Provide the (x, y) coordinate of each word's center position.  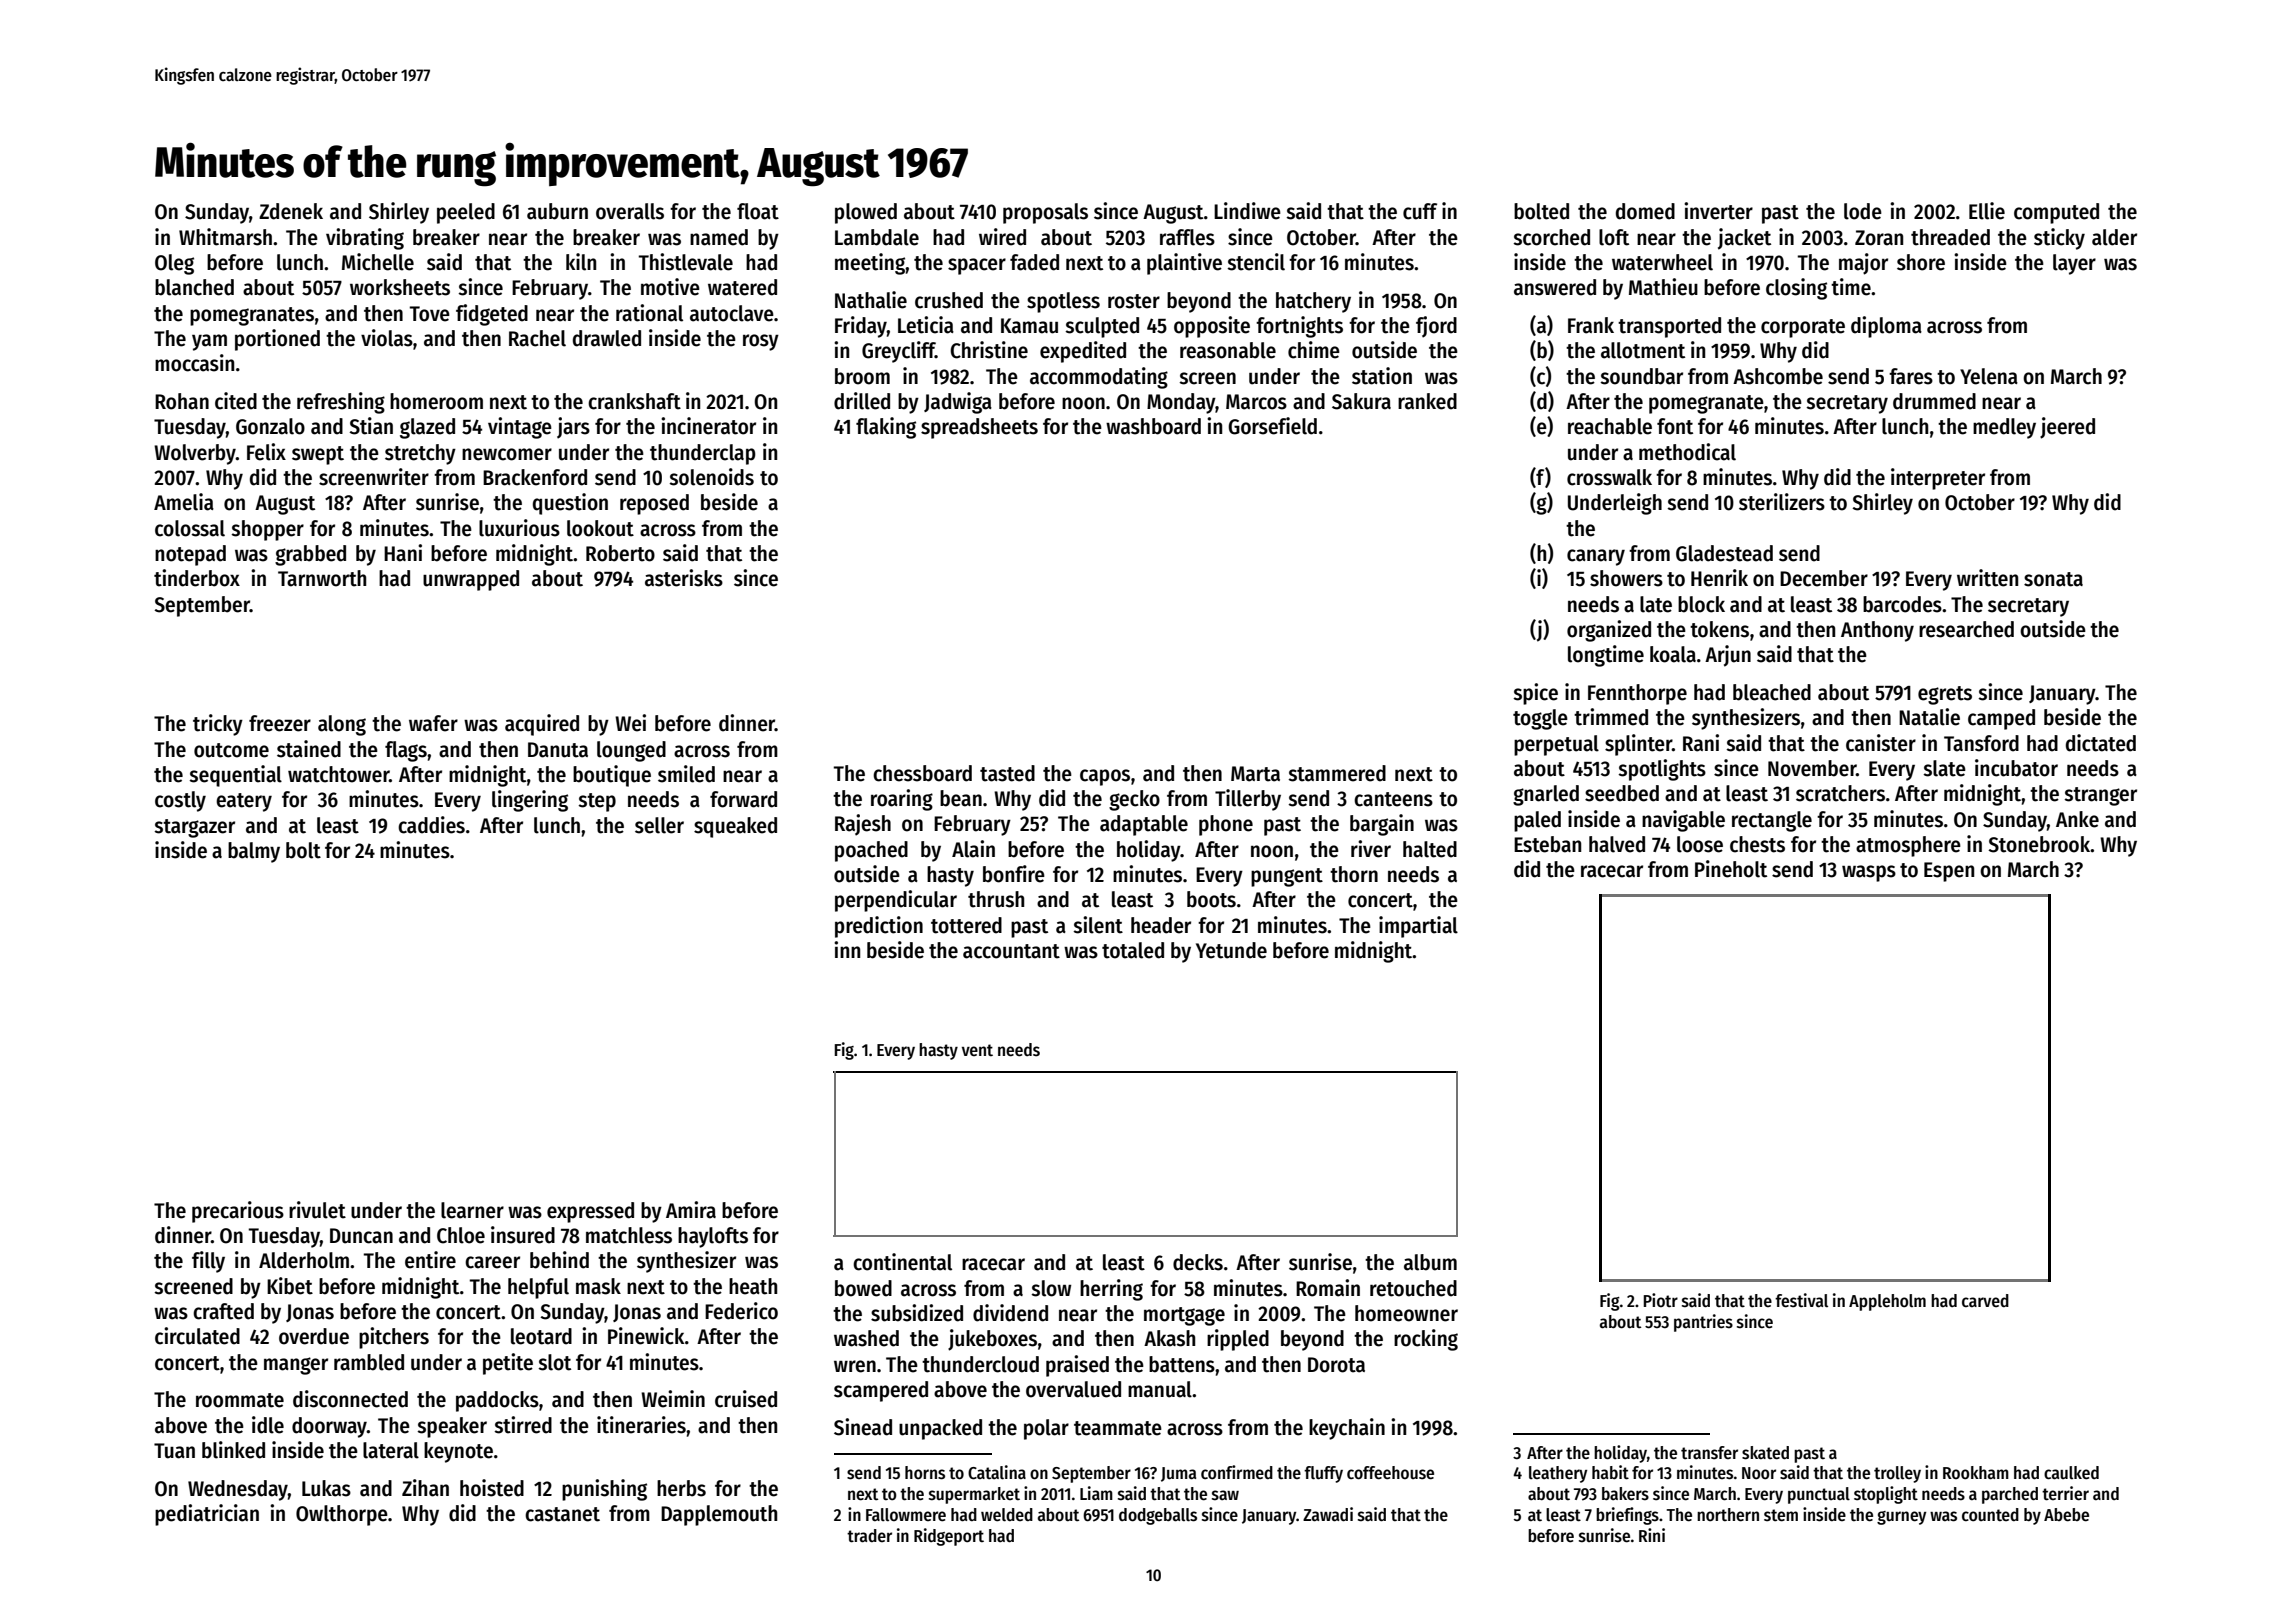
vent (977, 1050)
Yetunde (1231, 950)
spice (1535, 694)
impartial (1418, 927)
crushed (949, 300)
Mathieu (1663, 287)
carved (1985, 1300)
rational (649, 313)
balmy (254, 852)
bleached (1772, 692)
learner (472, 1210)
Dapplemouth (719, 1515)
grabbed (310, 555)
